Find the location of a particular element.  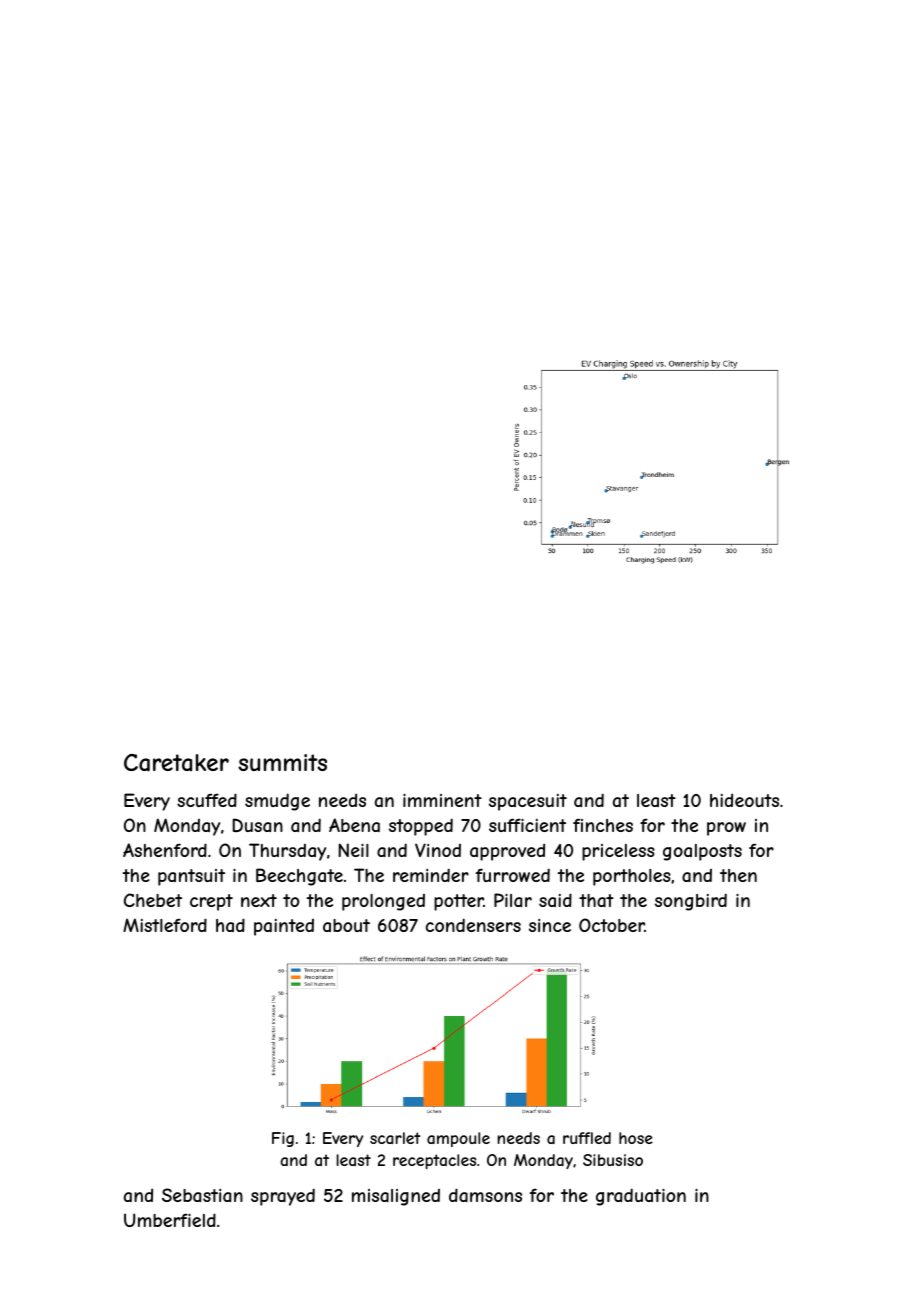

prow is located at coordinates (726, 829).
